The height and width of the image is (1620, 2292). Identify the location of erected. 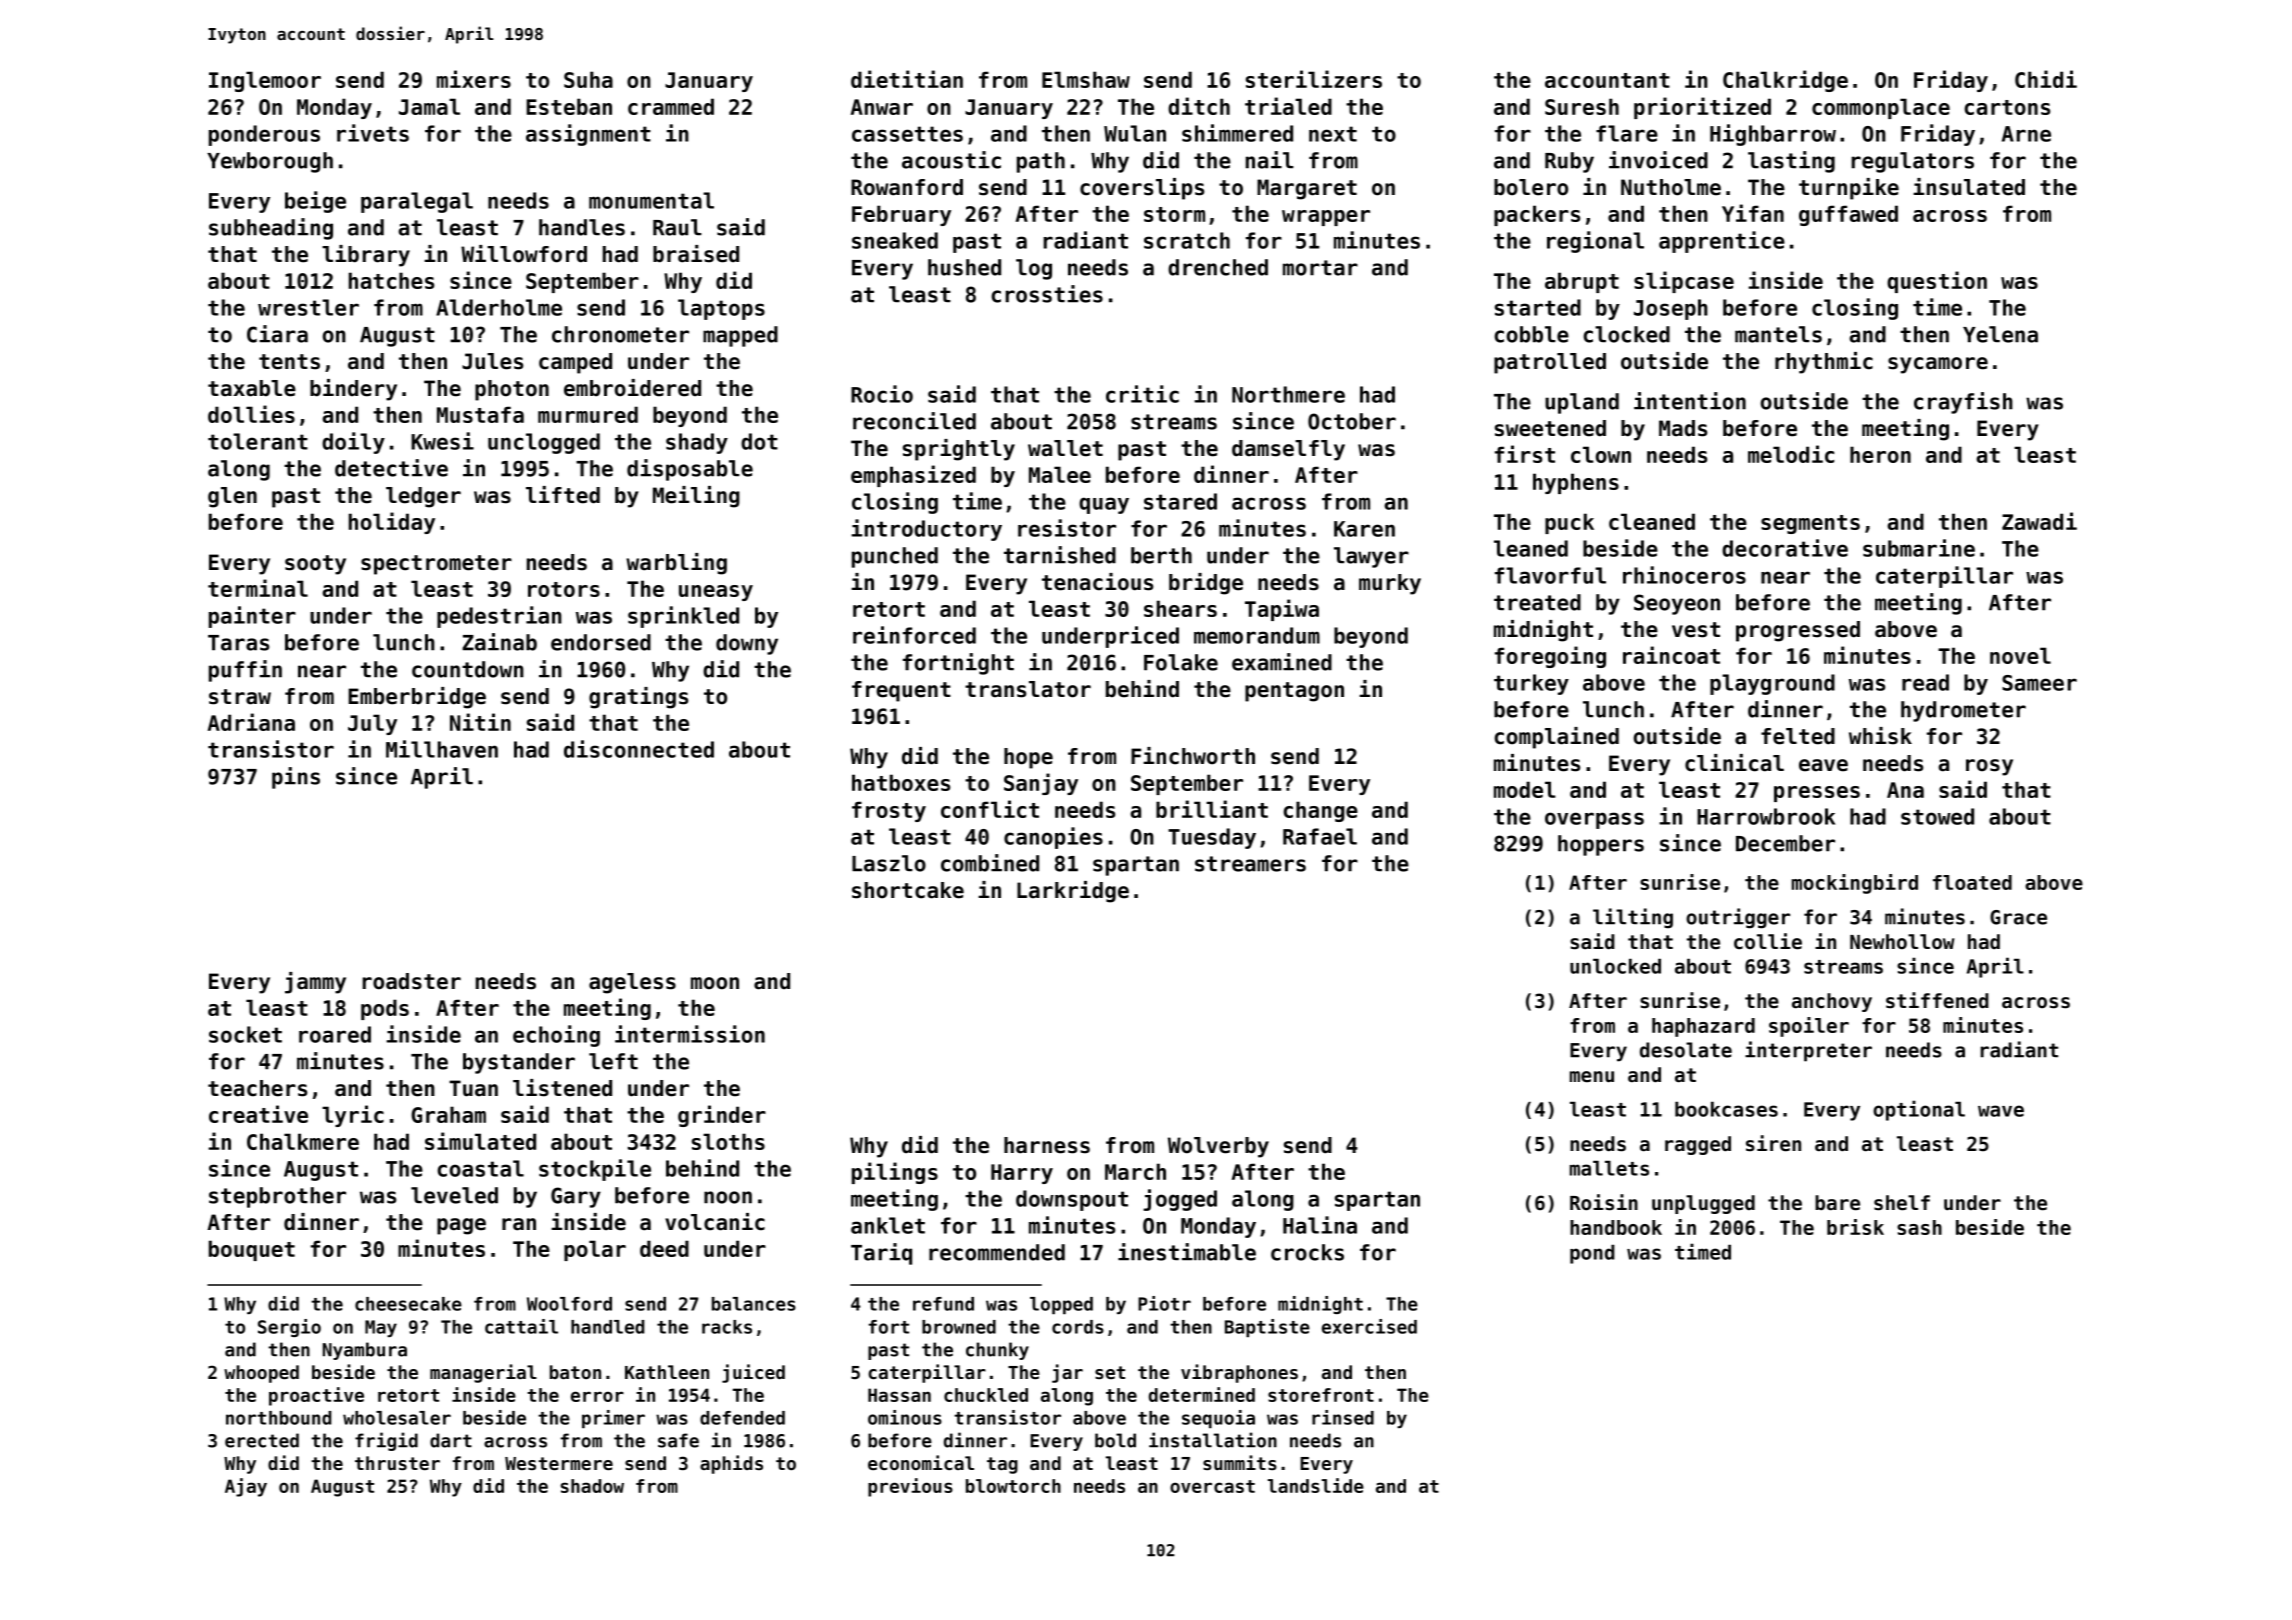
(262, 1440).
